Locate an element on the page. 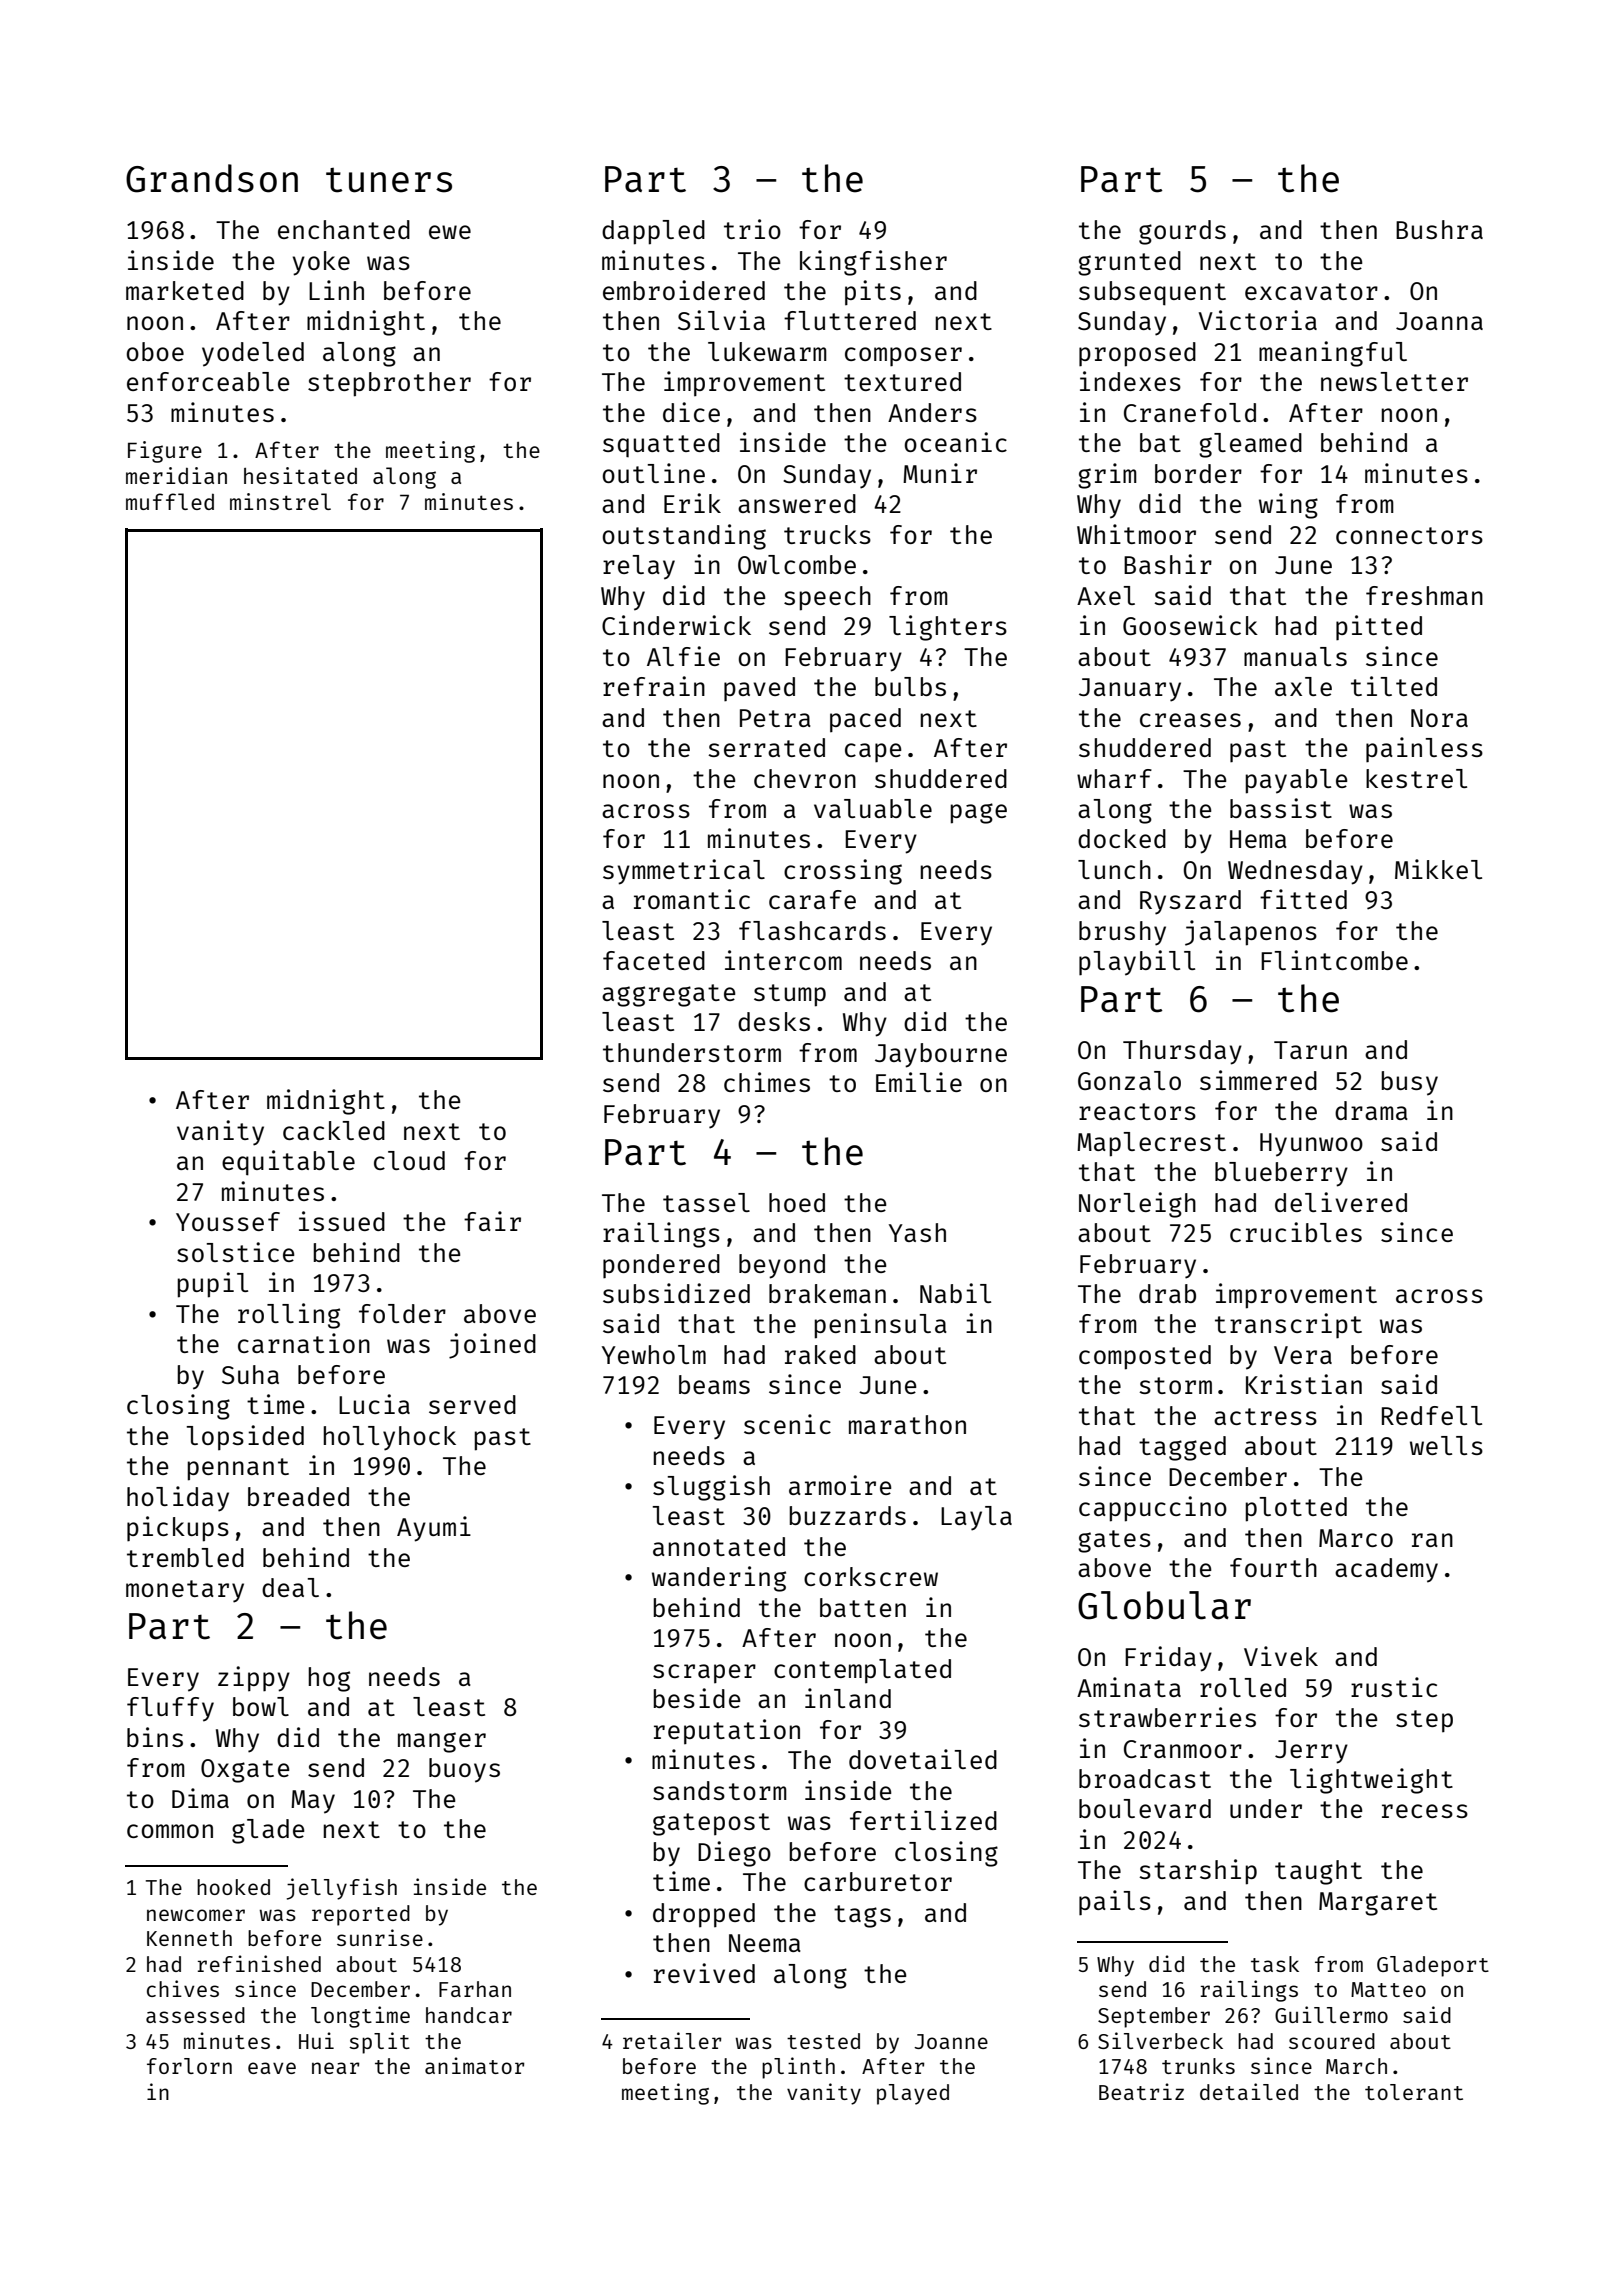  Bushra is located at coordinates (1439, 229).
